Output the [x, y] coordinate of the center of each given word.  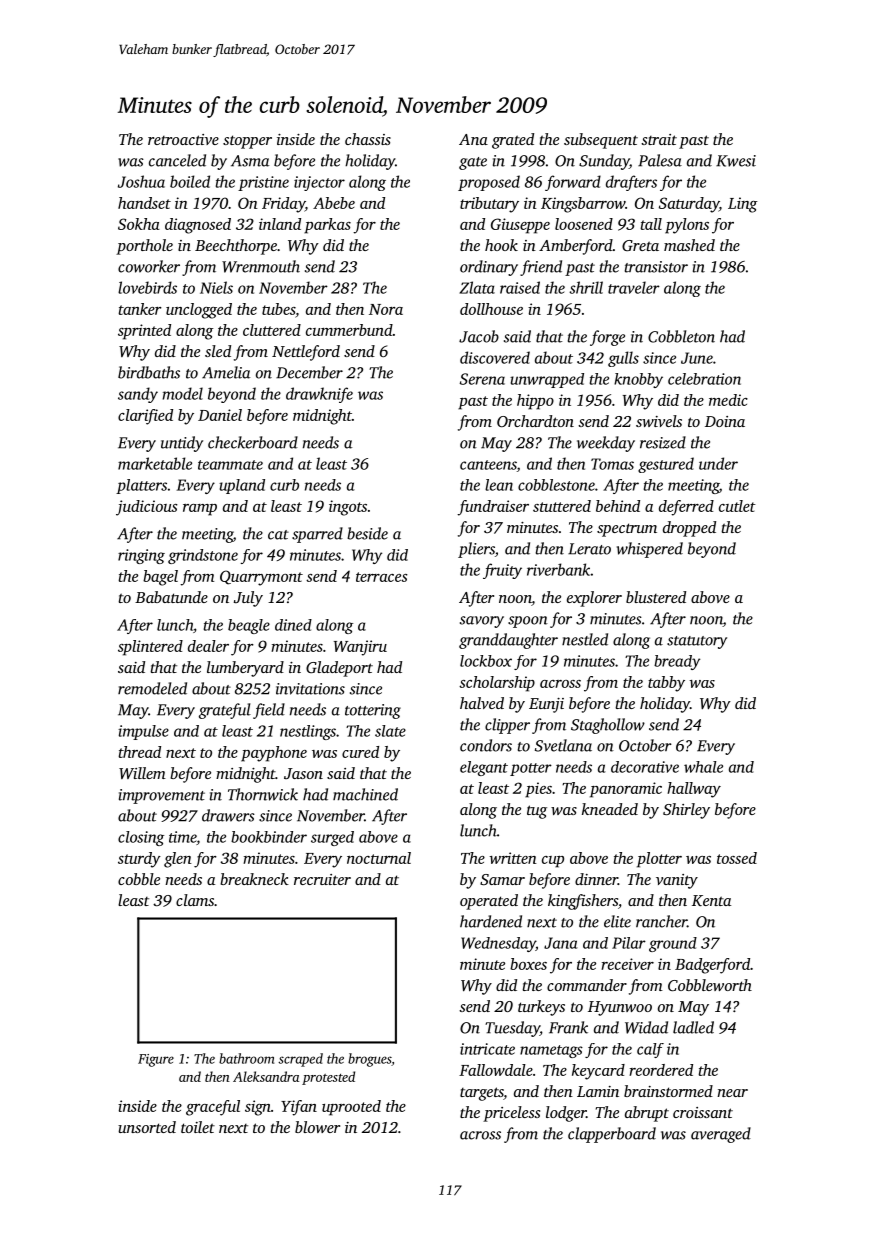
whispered [650, 550]
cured [360, 752]
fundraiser [493, 508]
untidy [182, 444]
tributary [489, 205]
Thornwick [263, 794]
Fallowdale [496, 1070]
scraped [300, 1060]
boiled [190, 181]
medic [728, 400]
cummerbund [349, 330]
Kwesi [736, 161]
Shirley [686, 811]
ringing [141, 556]
